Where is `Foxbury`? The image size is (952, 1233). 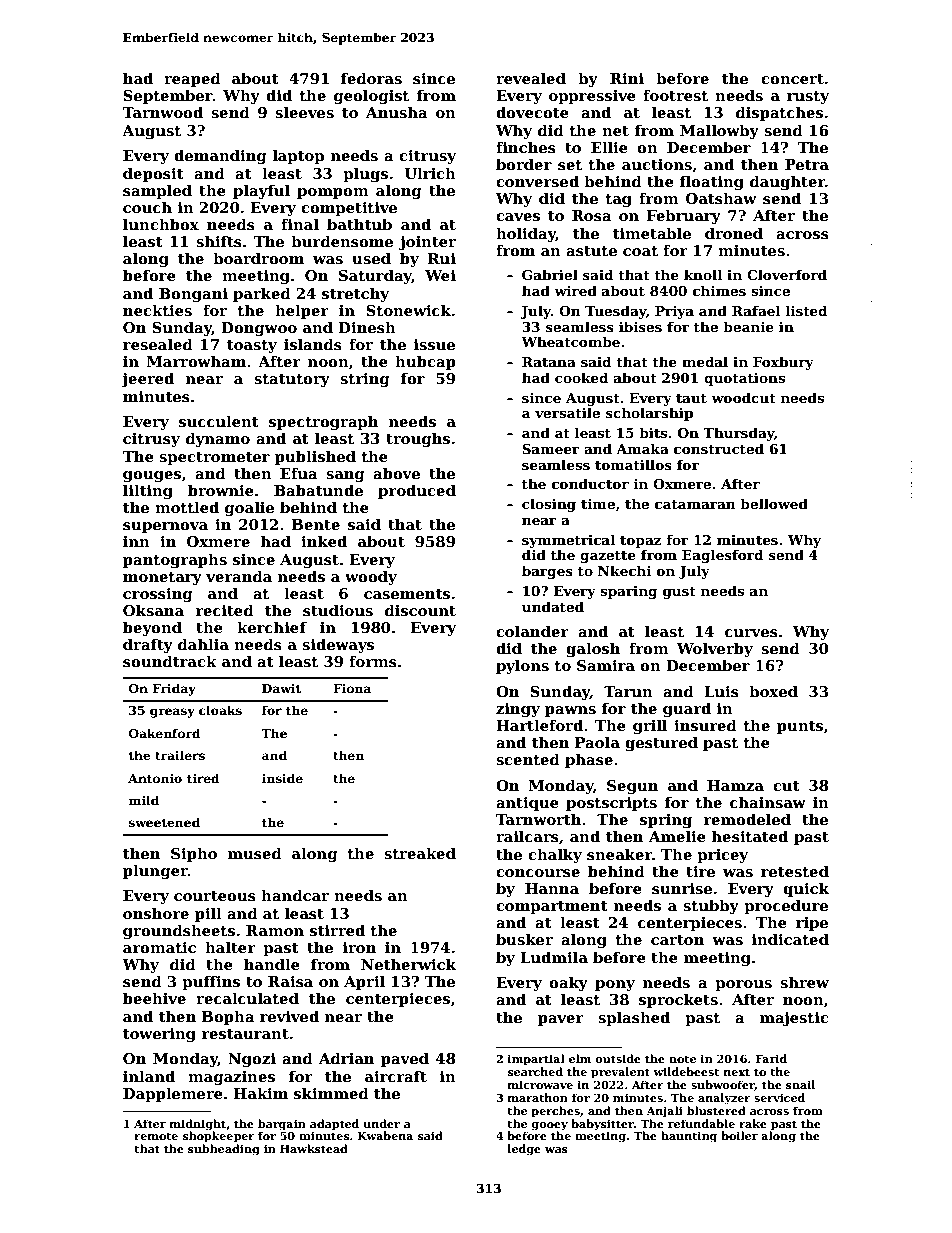
Foxbury is located at coordinates (783, 363).
